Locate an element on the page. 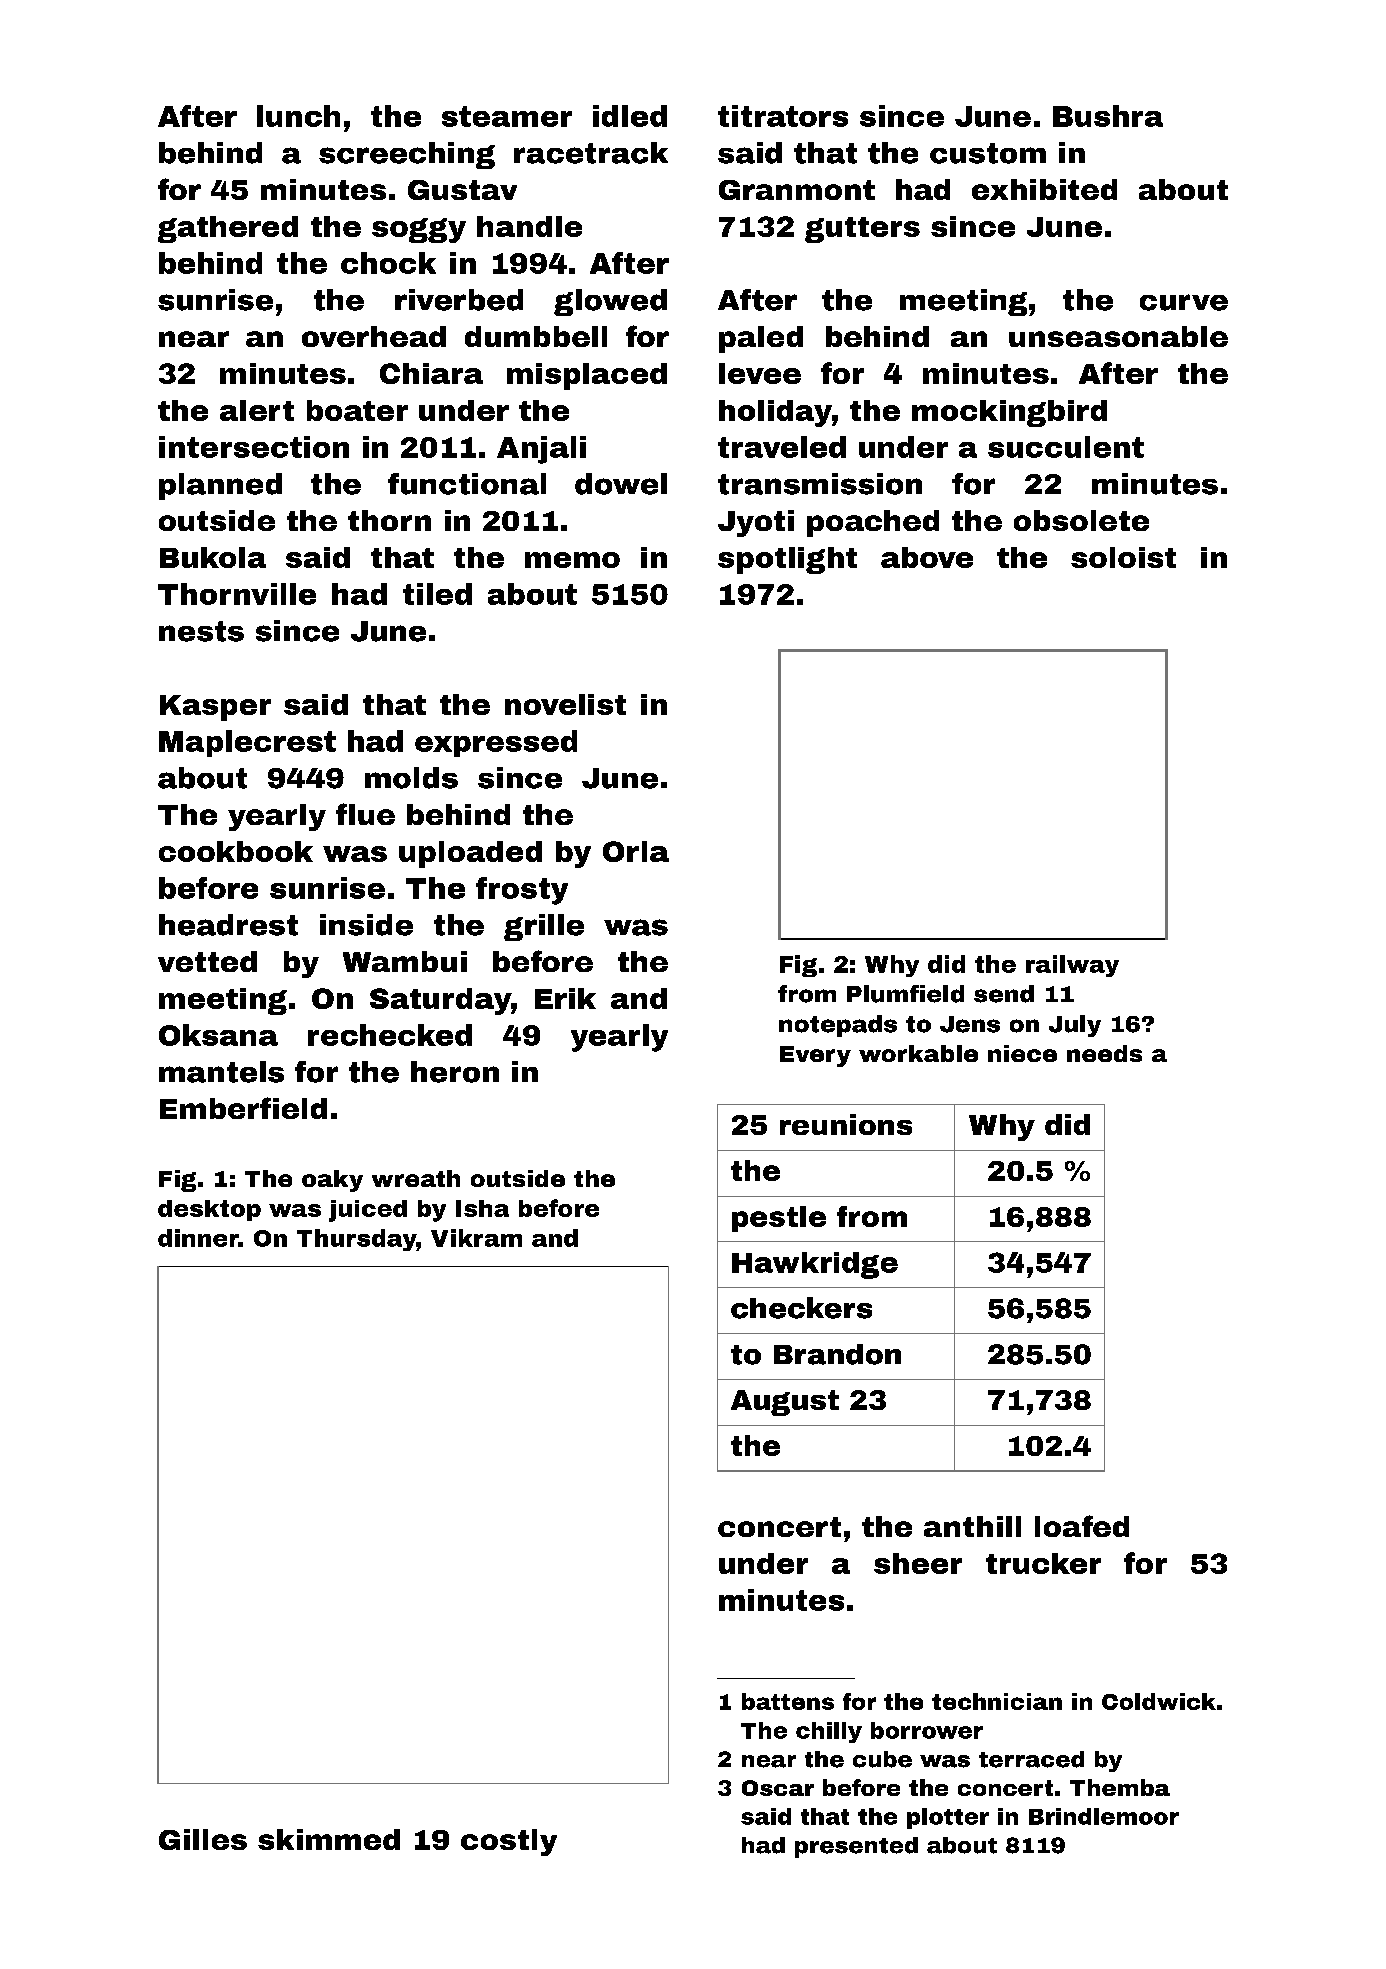 This page has width=1386, height=1969. Bushra is located at coordinates (1108, 116).
